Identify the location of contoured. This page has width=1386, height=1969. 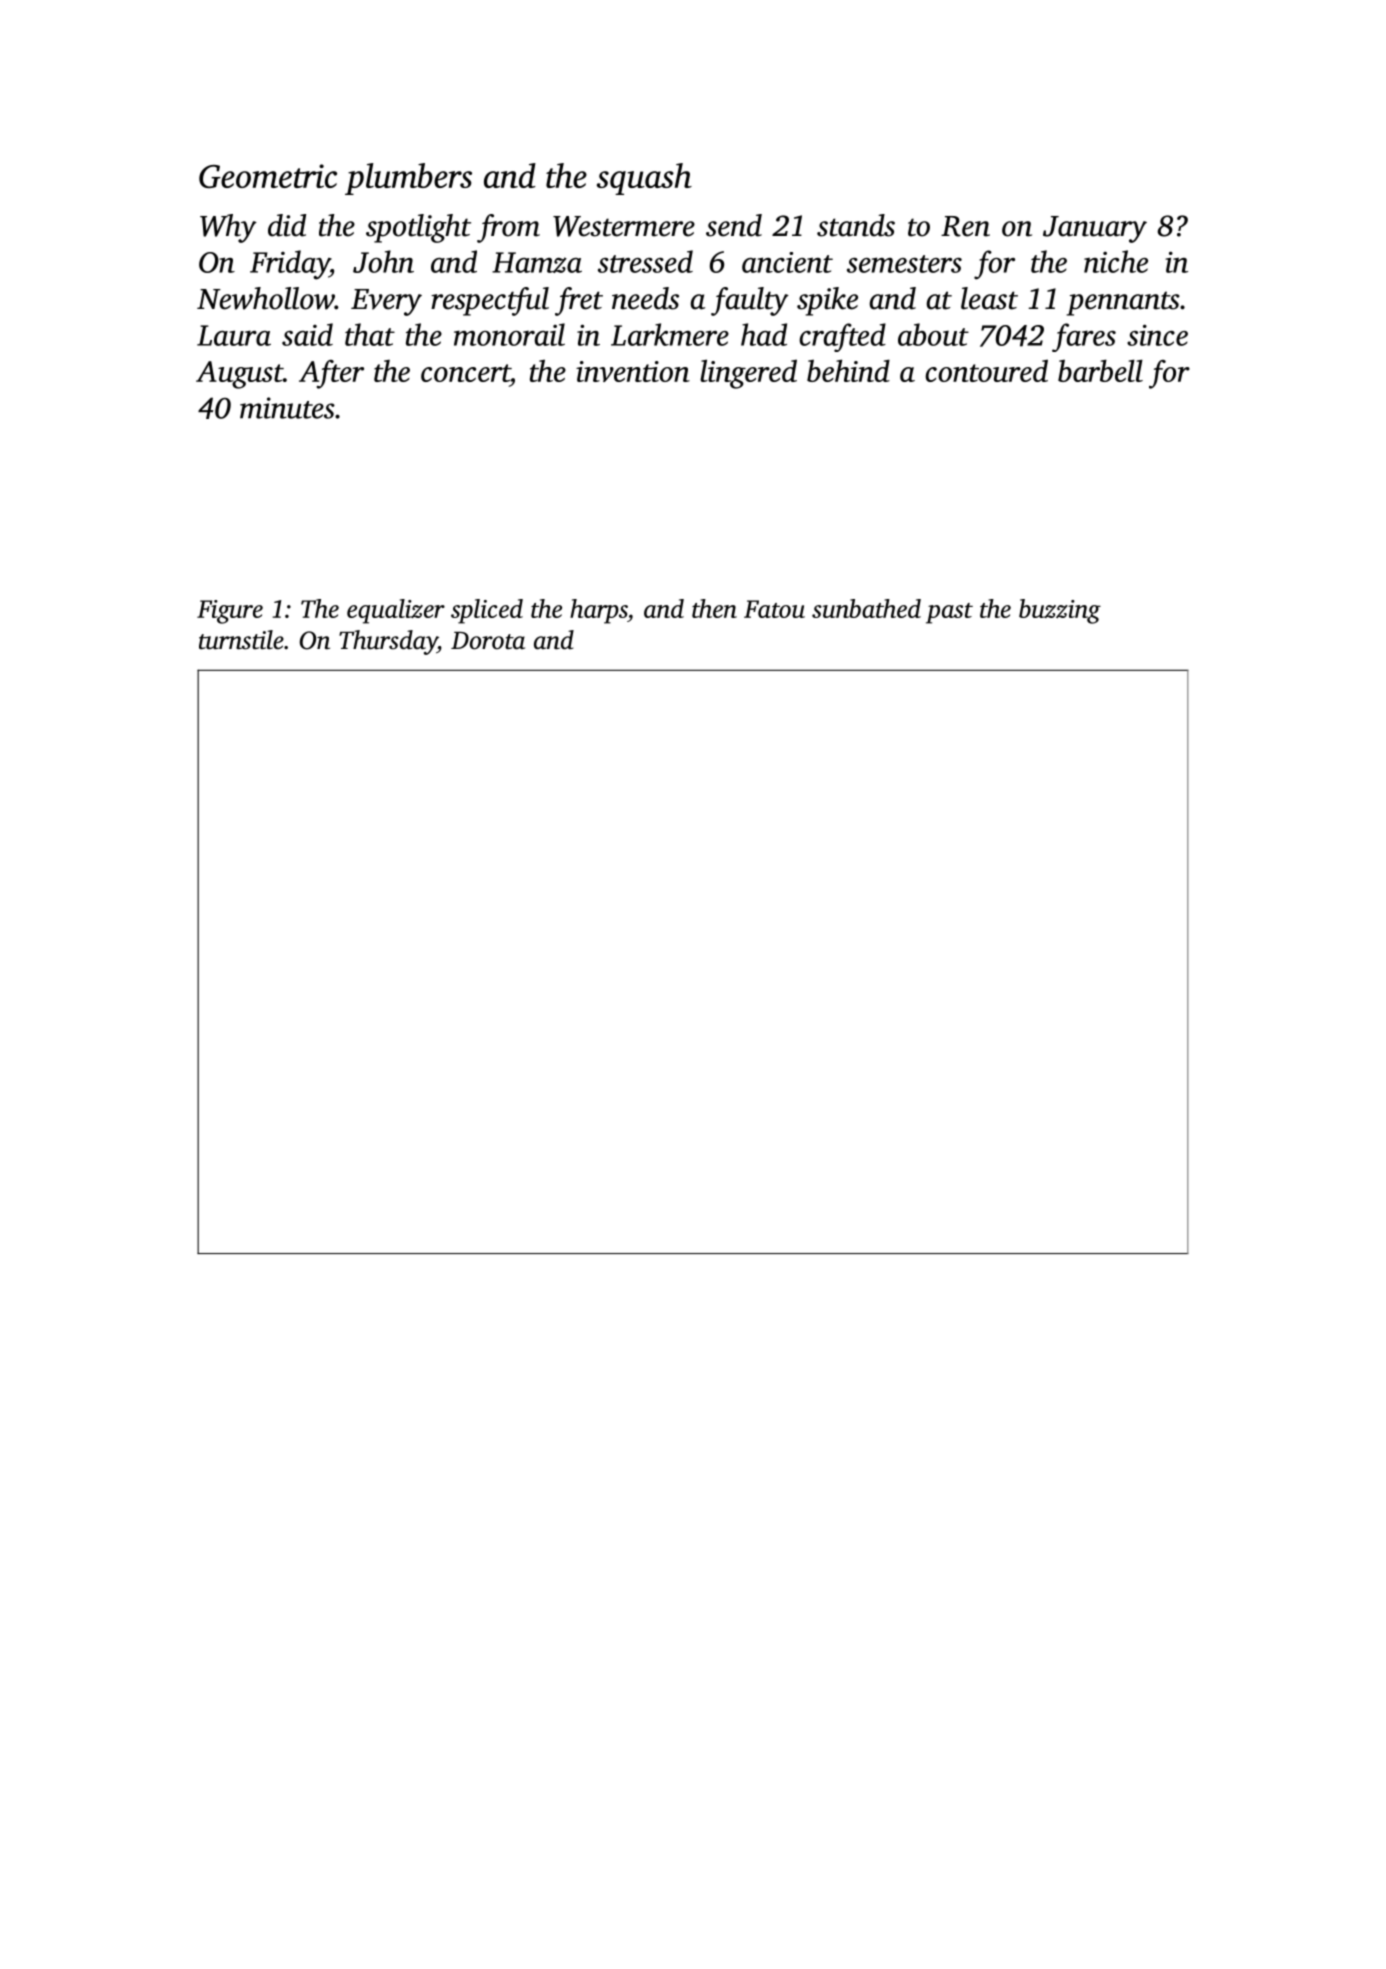
(986, 370).
